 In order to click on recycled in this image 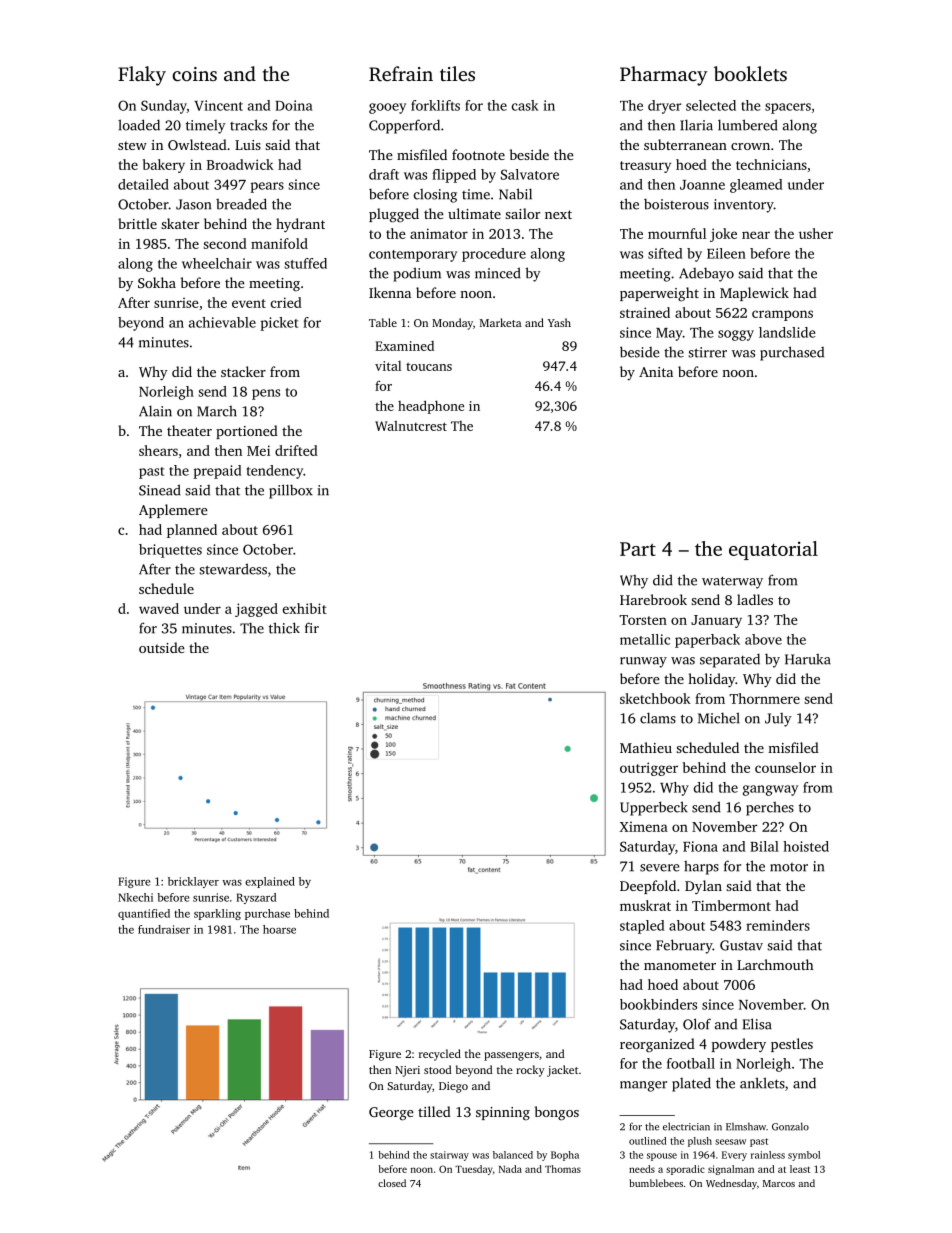, I will do `click(440, 1055)`.
